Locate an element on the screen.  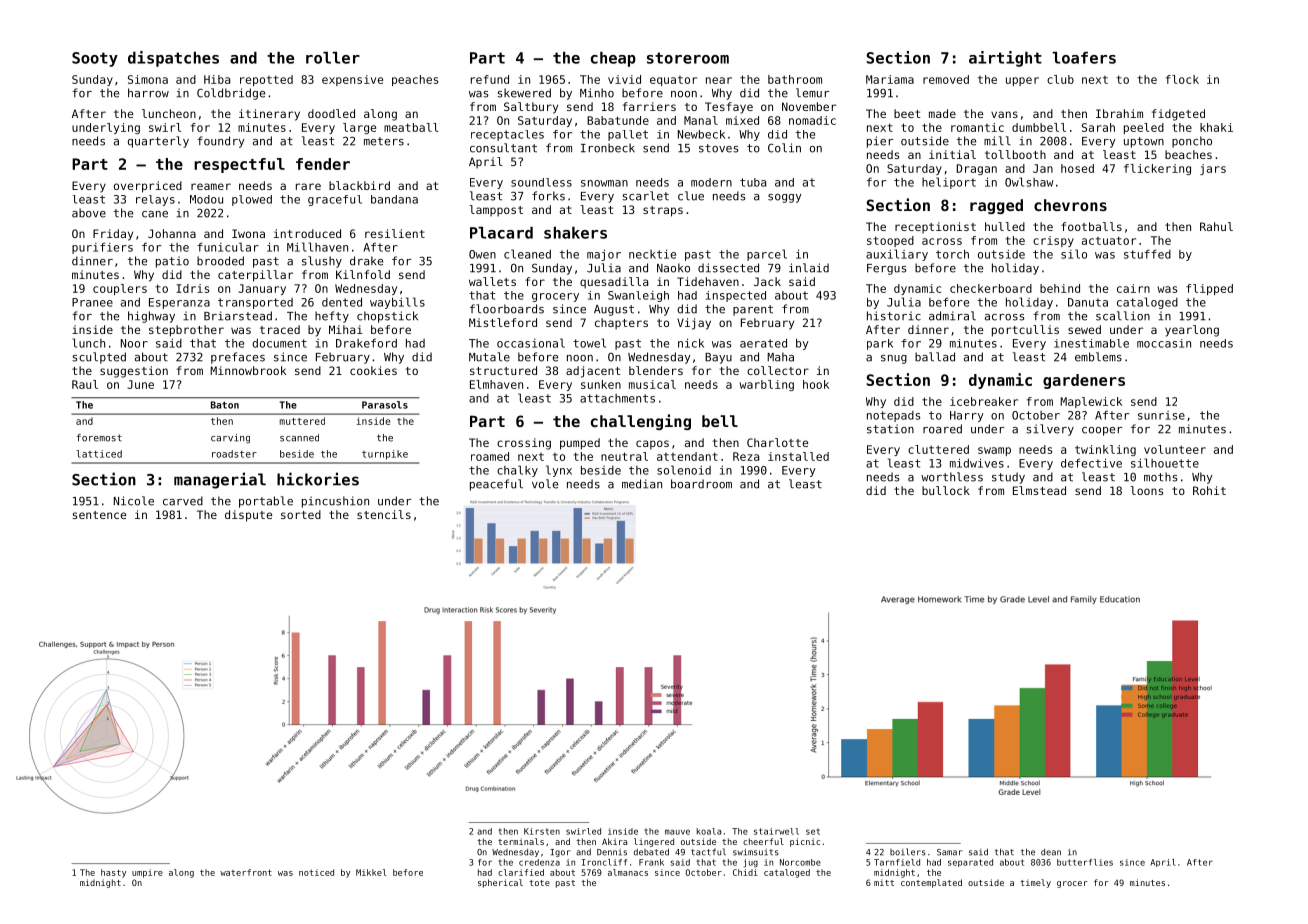
dented is located at coordinates (342, 302).
